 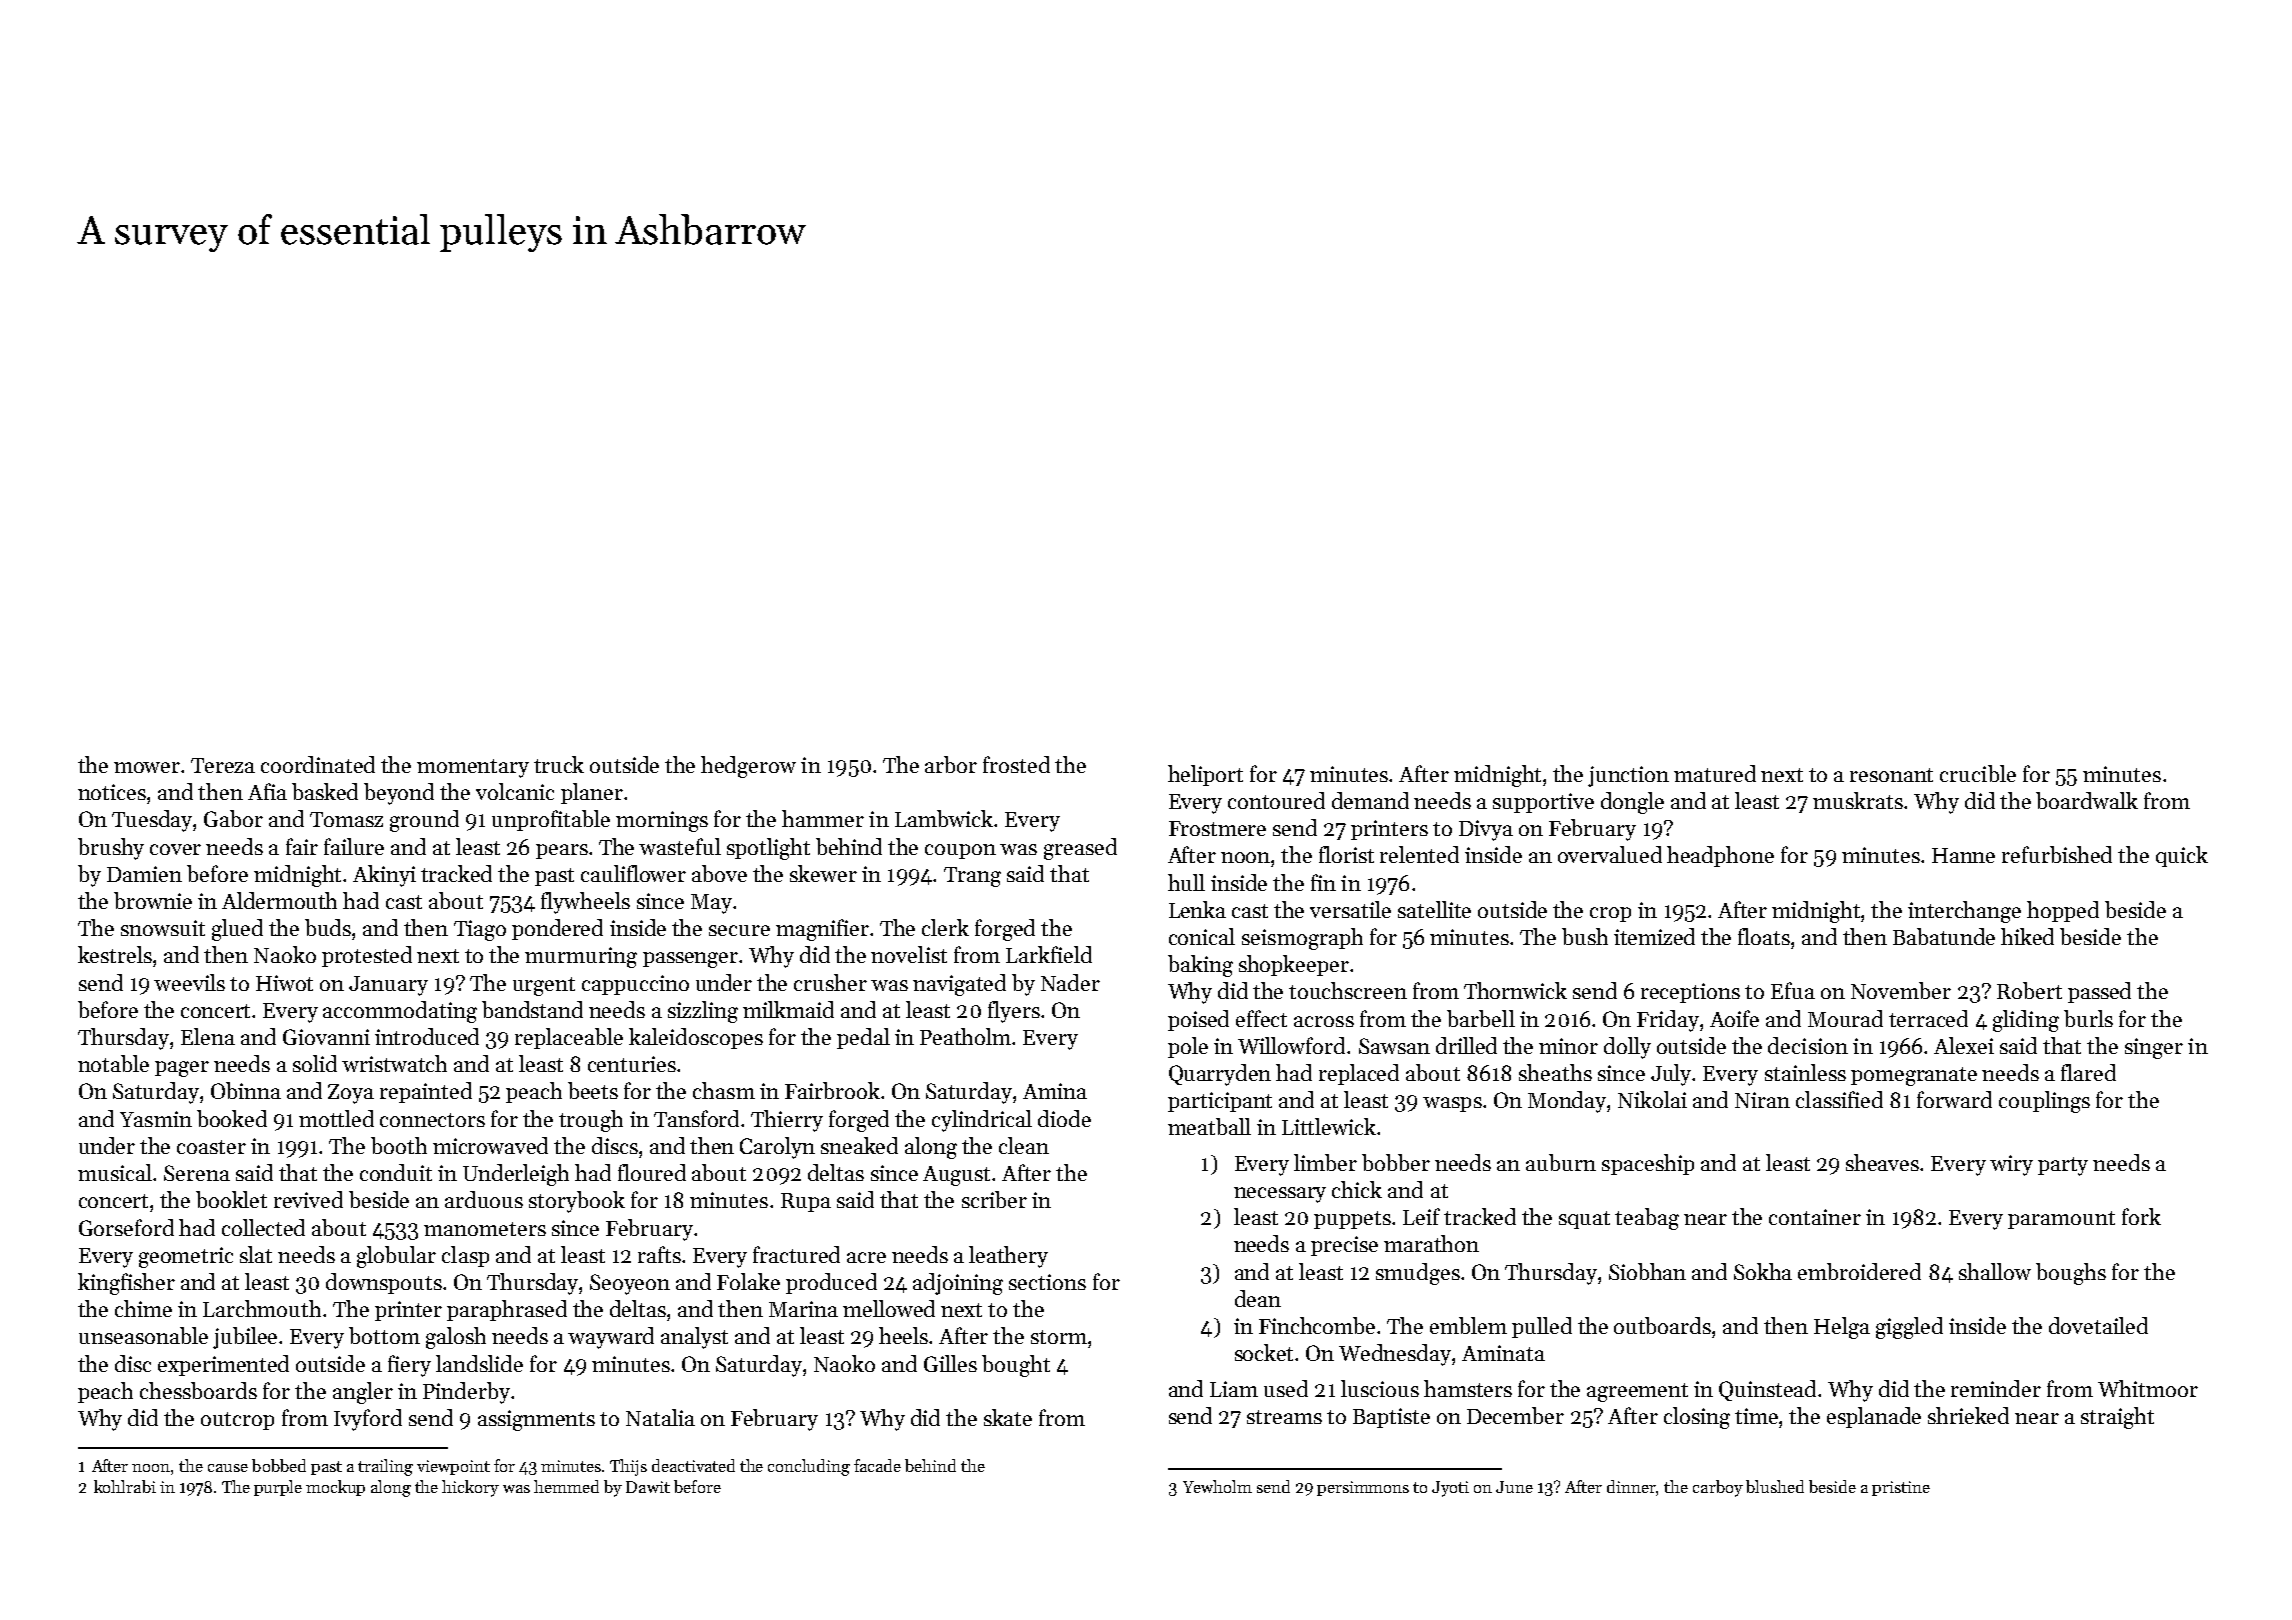 What do you see at coordinates (1396, 1162) in the document?
I see `bobber` at bounding box center [1396, 1162].
